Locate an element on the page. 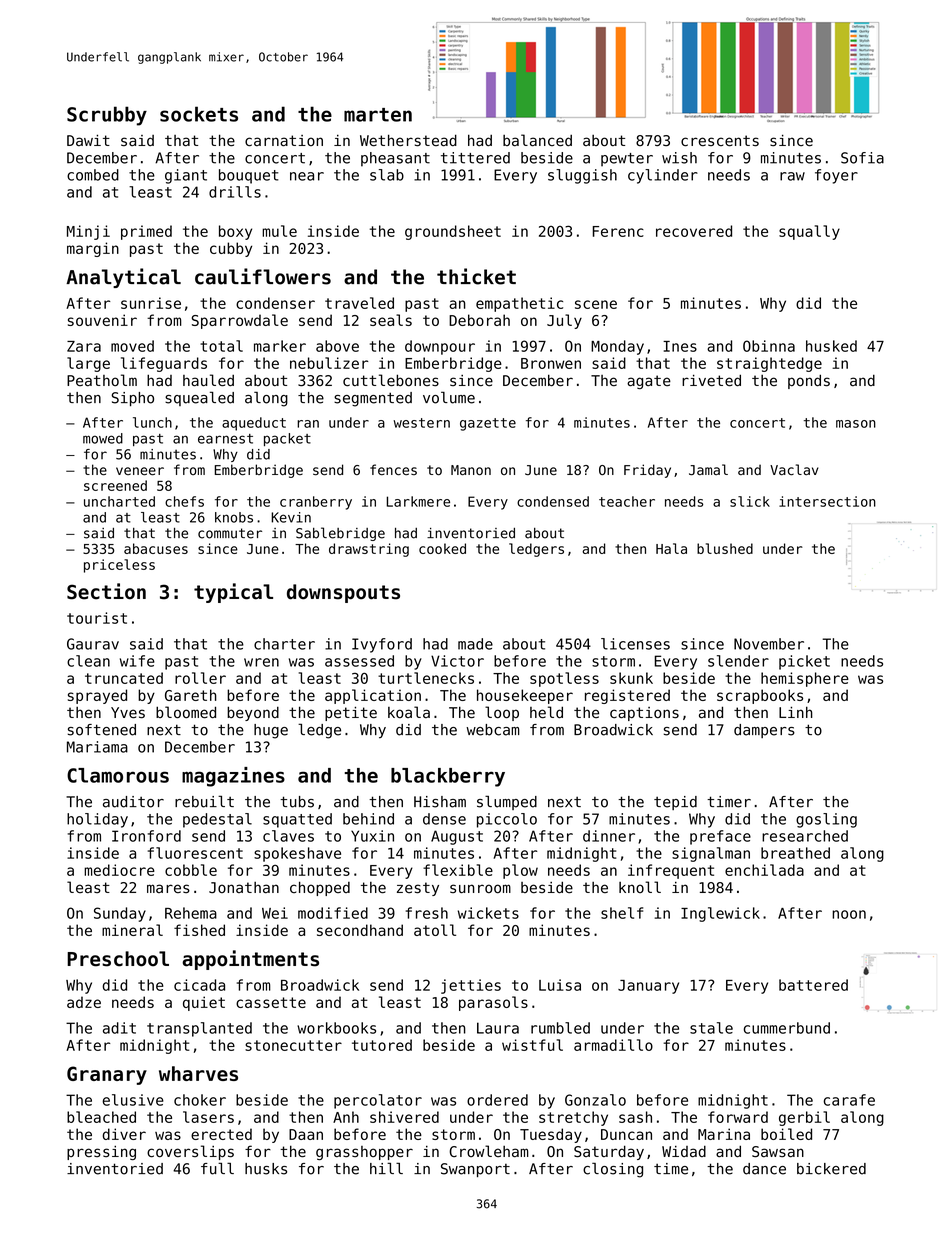 The height and width of the image is (1233, 952). Zara is located at coordinates (84, 346).
